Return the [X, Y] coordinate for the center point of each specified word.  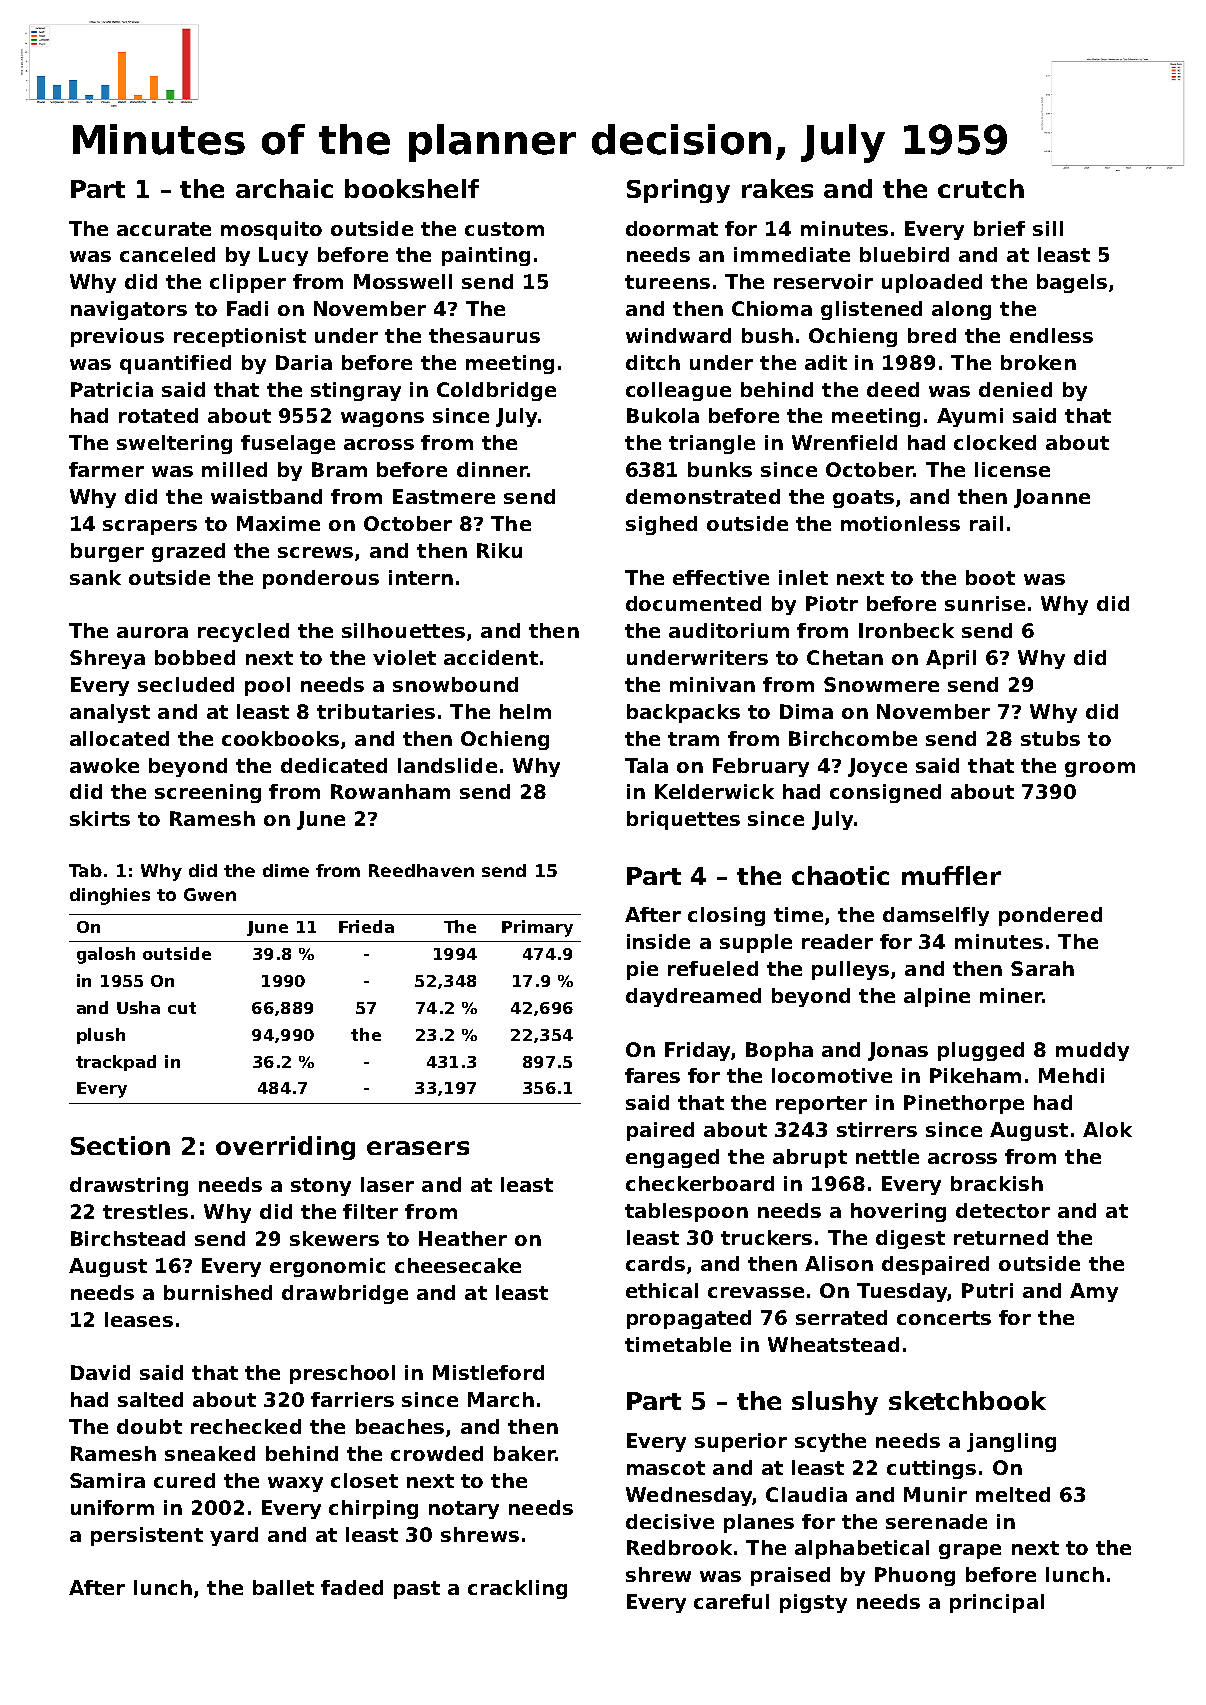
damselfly [936, 916]
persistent [147, 1536]
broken [1038, 362]
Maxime [278, 523]
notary [464, 1510]
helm [525, 711]
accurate [164, 229]
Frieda [366, 926]
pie [642, 970]
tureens [667, 282]
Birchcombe [853, 738]
